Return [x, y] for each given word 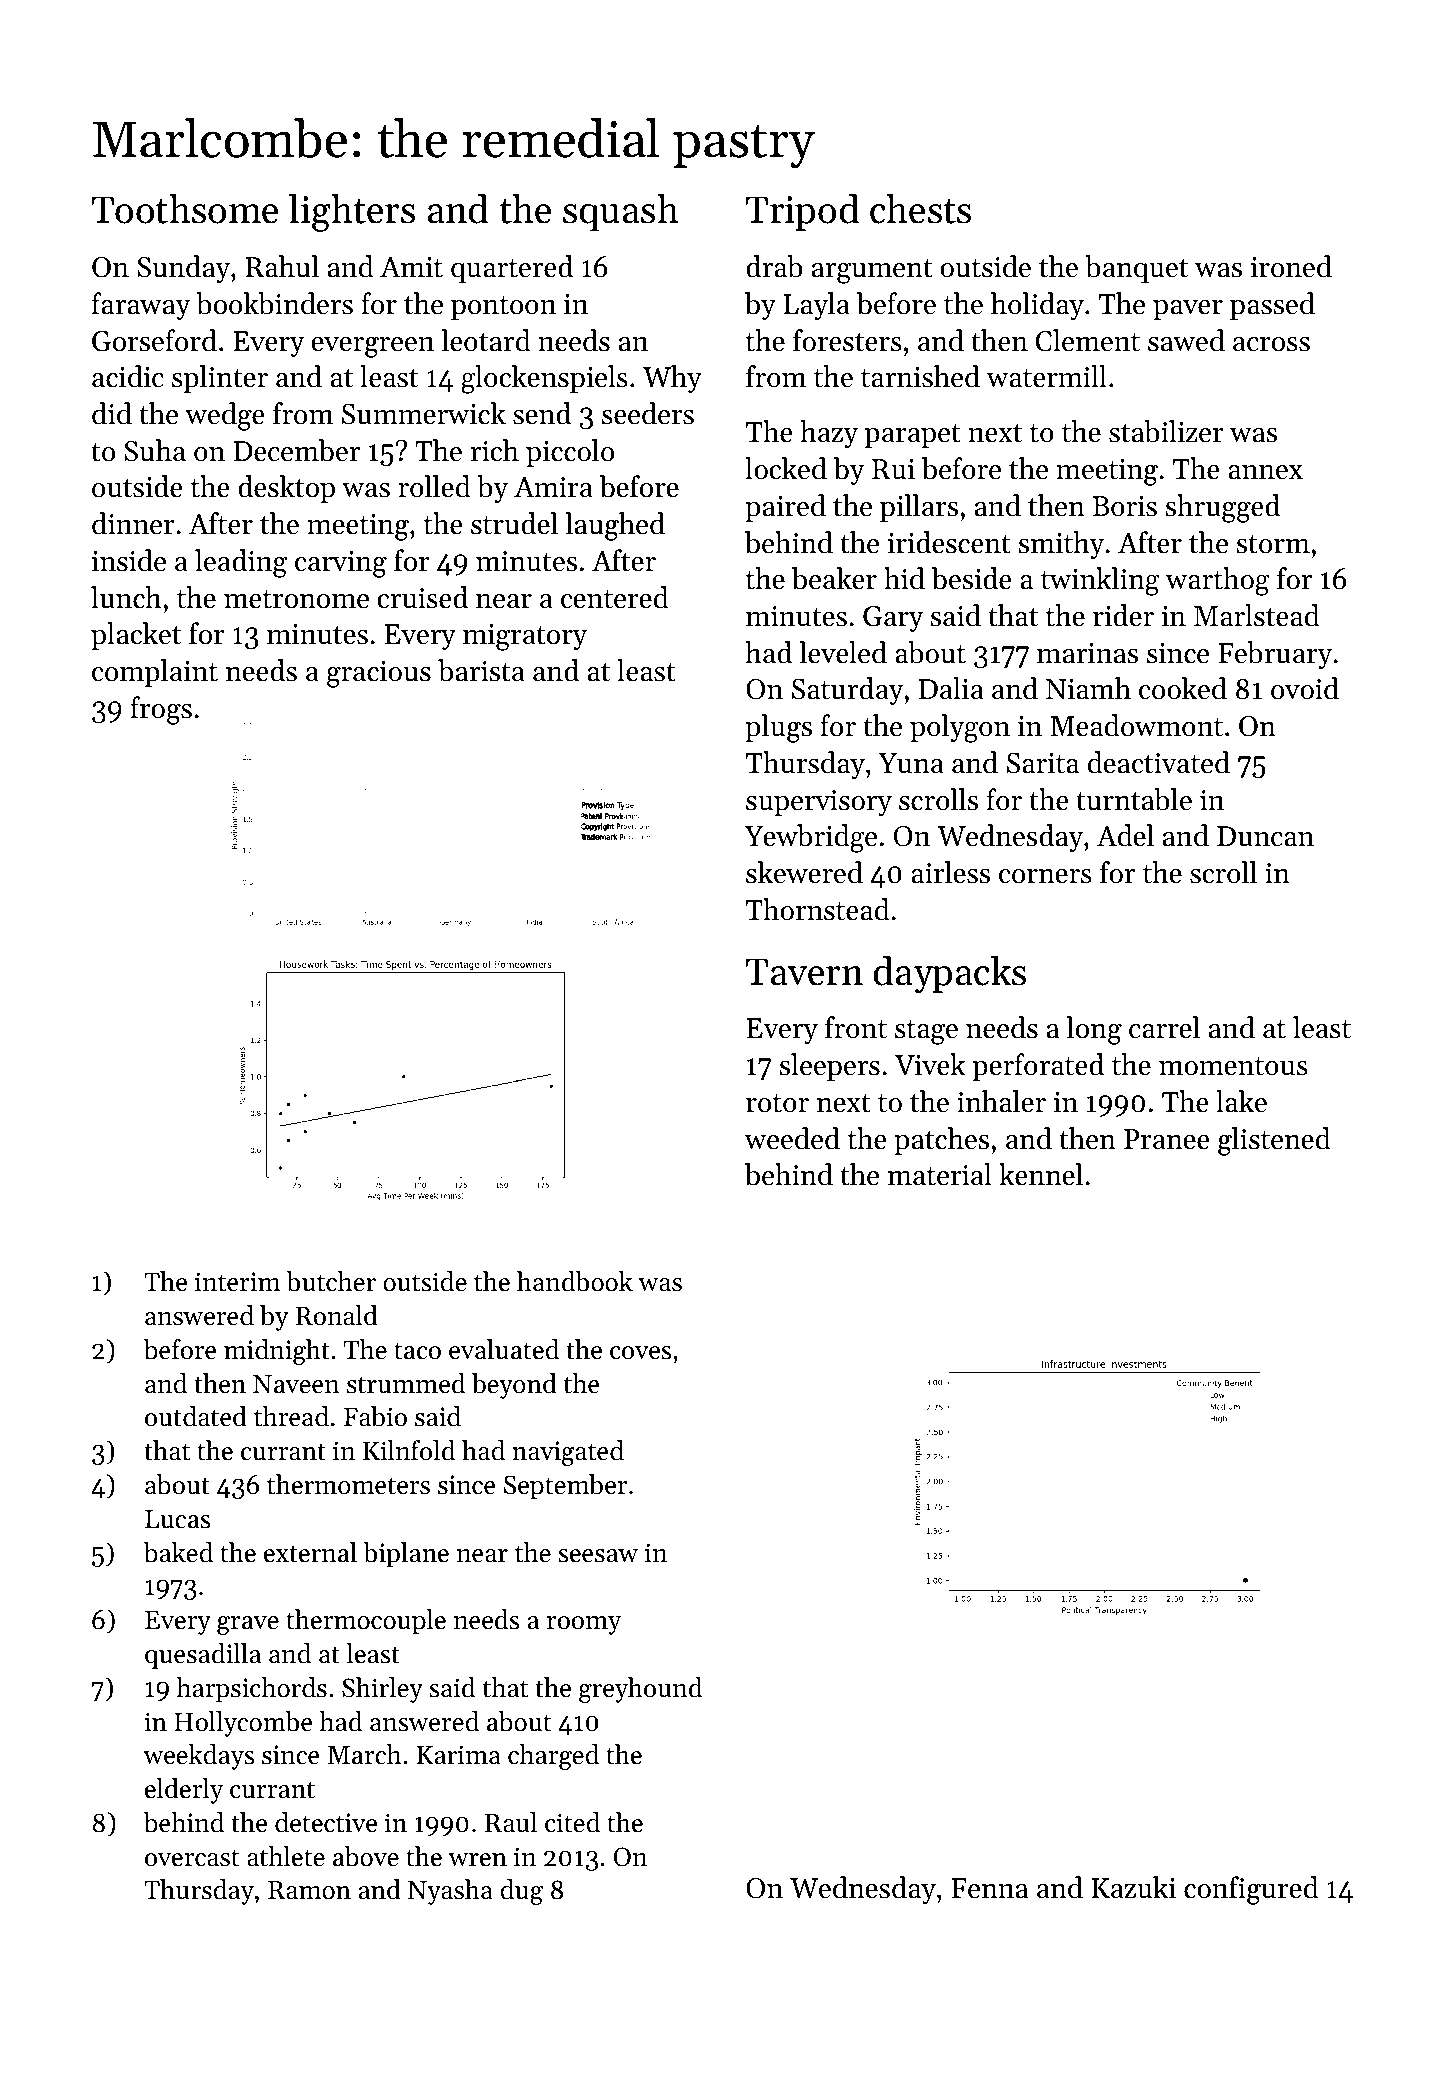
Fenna [989, 1888]
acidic [128, 376]
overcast [192, 1858]
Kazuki [1133, 1887]
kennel [1041, 1174]
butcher [331, 1281]
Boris [1125, 506]
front [856, 1027]
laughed [615, 526]
